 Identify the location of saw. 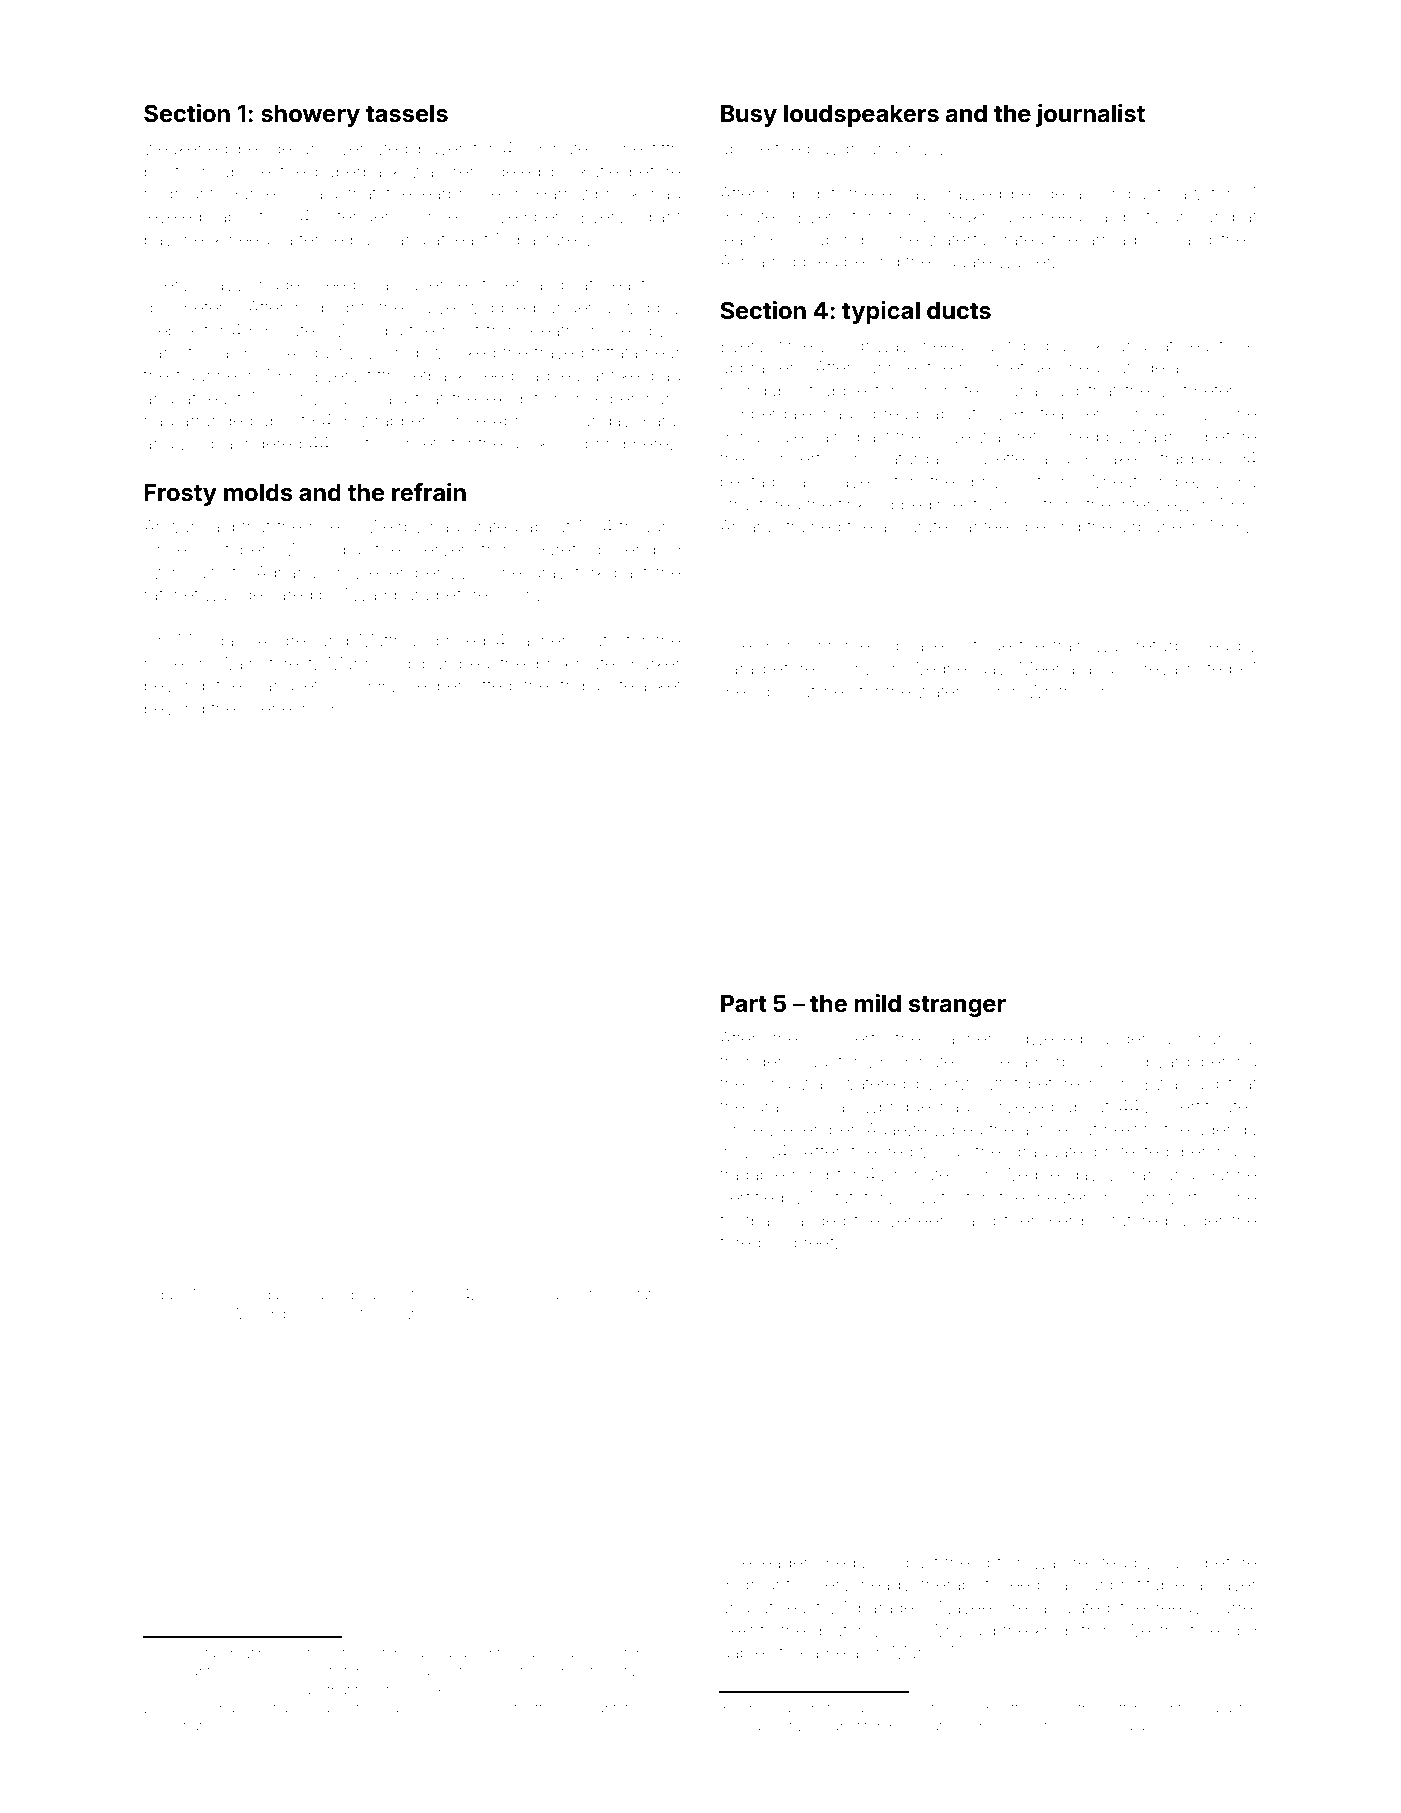
(1186, 195).
